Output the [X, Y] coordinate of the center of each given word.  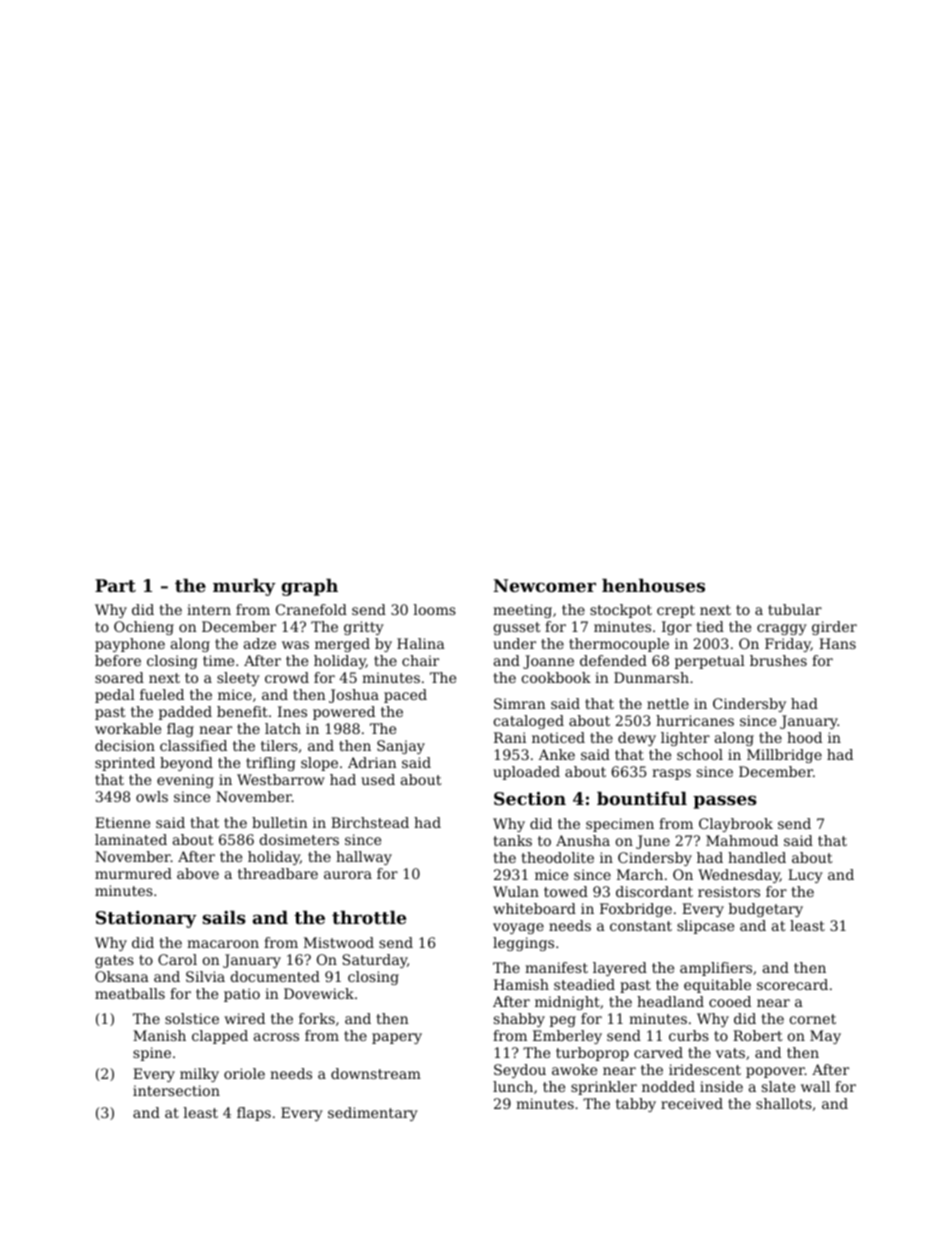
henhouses [653, 585]
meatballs [130, 993]
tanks [512, 840]
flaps [254, 1114]
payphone [130, 645]
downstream [376, 1073]
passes [725, 802]
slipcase [705, 927]
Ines [292, 711]
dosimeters [299, 839]
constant [641, 926]
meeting [522, 611]
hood [804, 737]
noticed [558, 737]
